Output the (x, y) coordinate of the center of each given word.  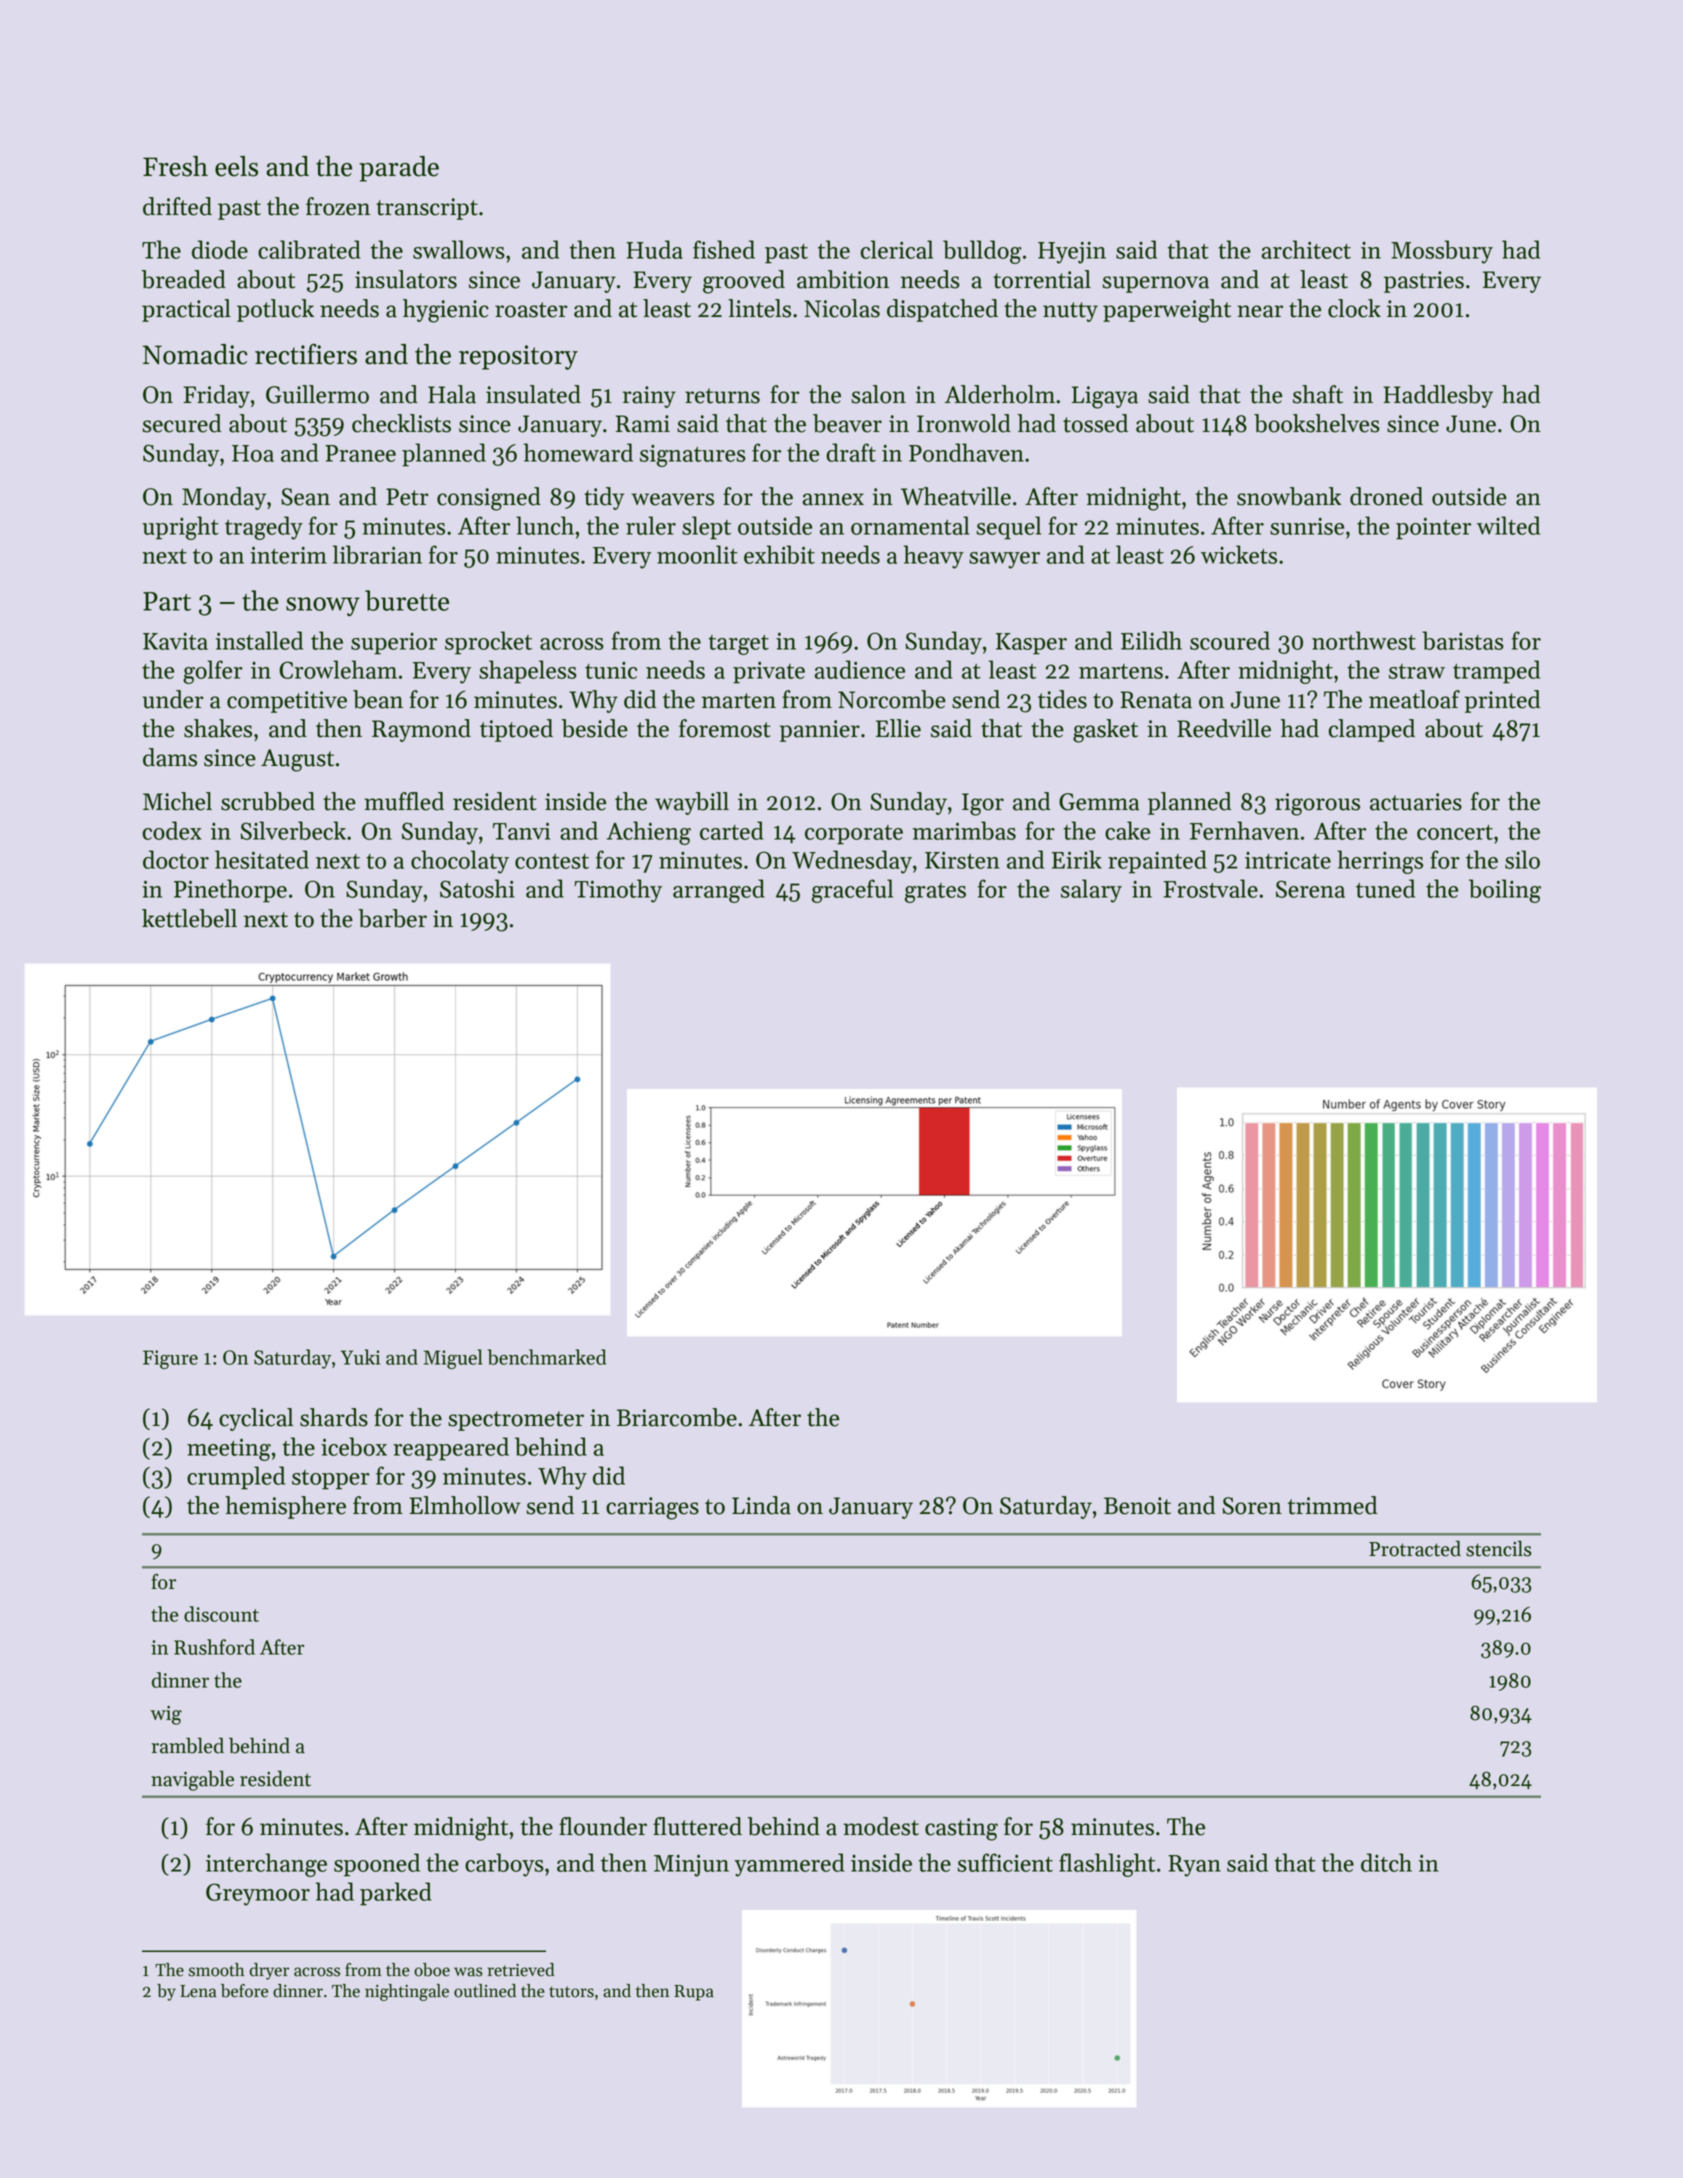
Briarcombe (677, 1417)
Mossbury (1442, 252)
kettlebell (189, 918)
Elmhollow (465, 1505)
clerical (896, 249)
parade (399, 169)
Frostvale (1210, 888)
